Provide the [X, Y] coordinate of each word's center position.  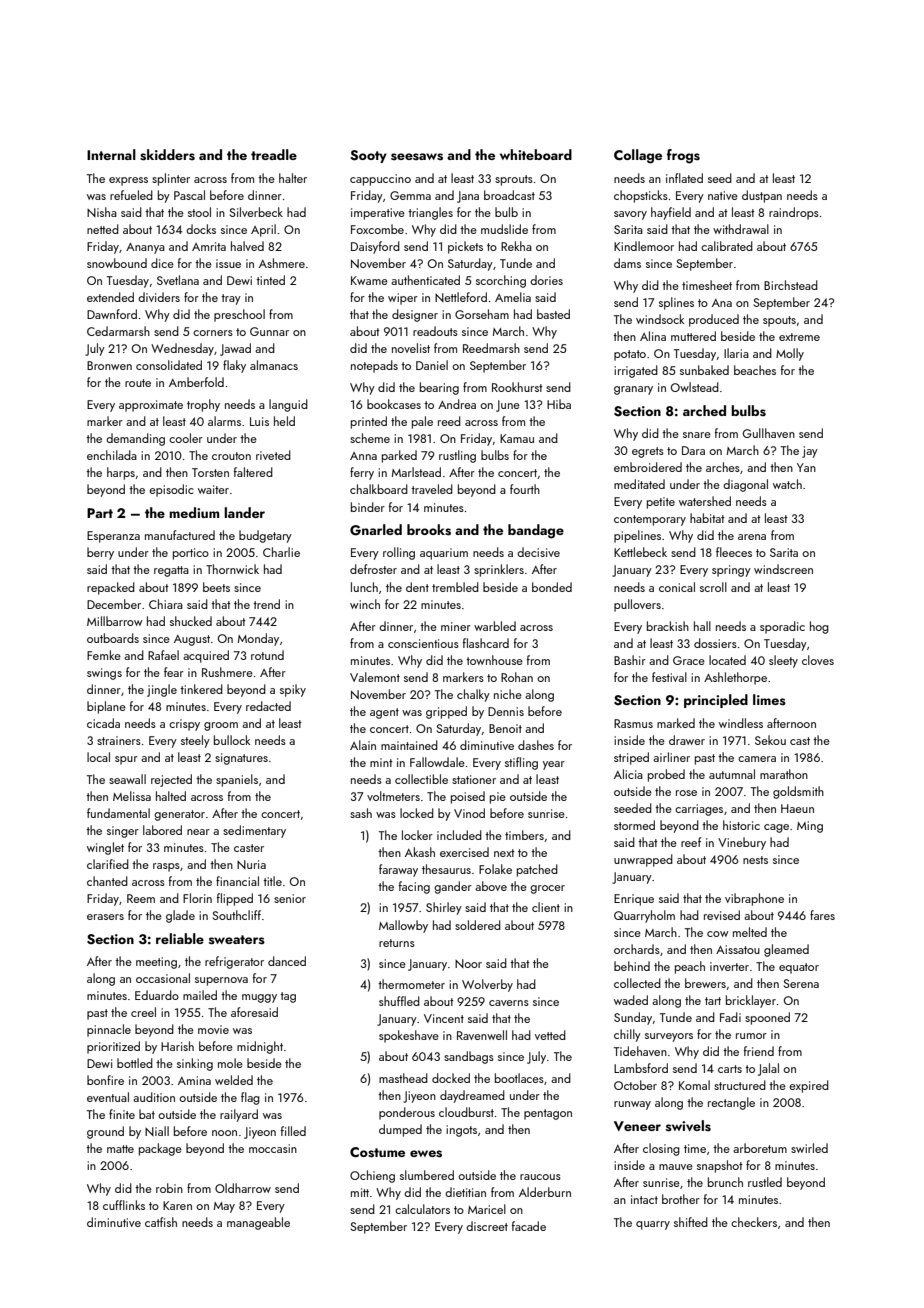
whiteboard [536, 154]
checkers [754, 1222]
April [263, 230]
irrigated [636, 371]
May [224, 1207]
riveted [273, 455]
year [554, 765]
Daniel [432, 365]
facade [529, 1226]
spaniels [237, 780]
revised [722, 915]
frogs [683, 156]
